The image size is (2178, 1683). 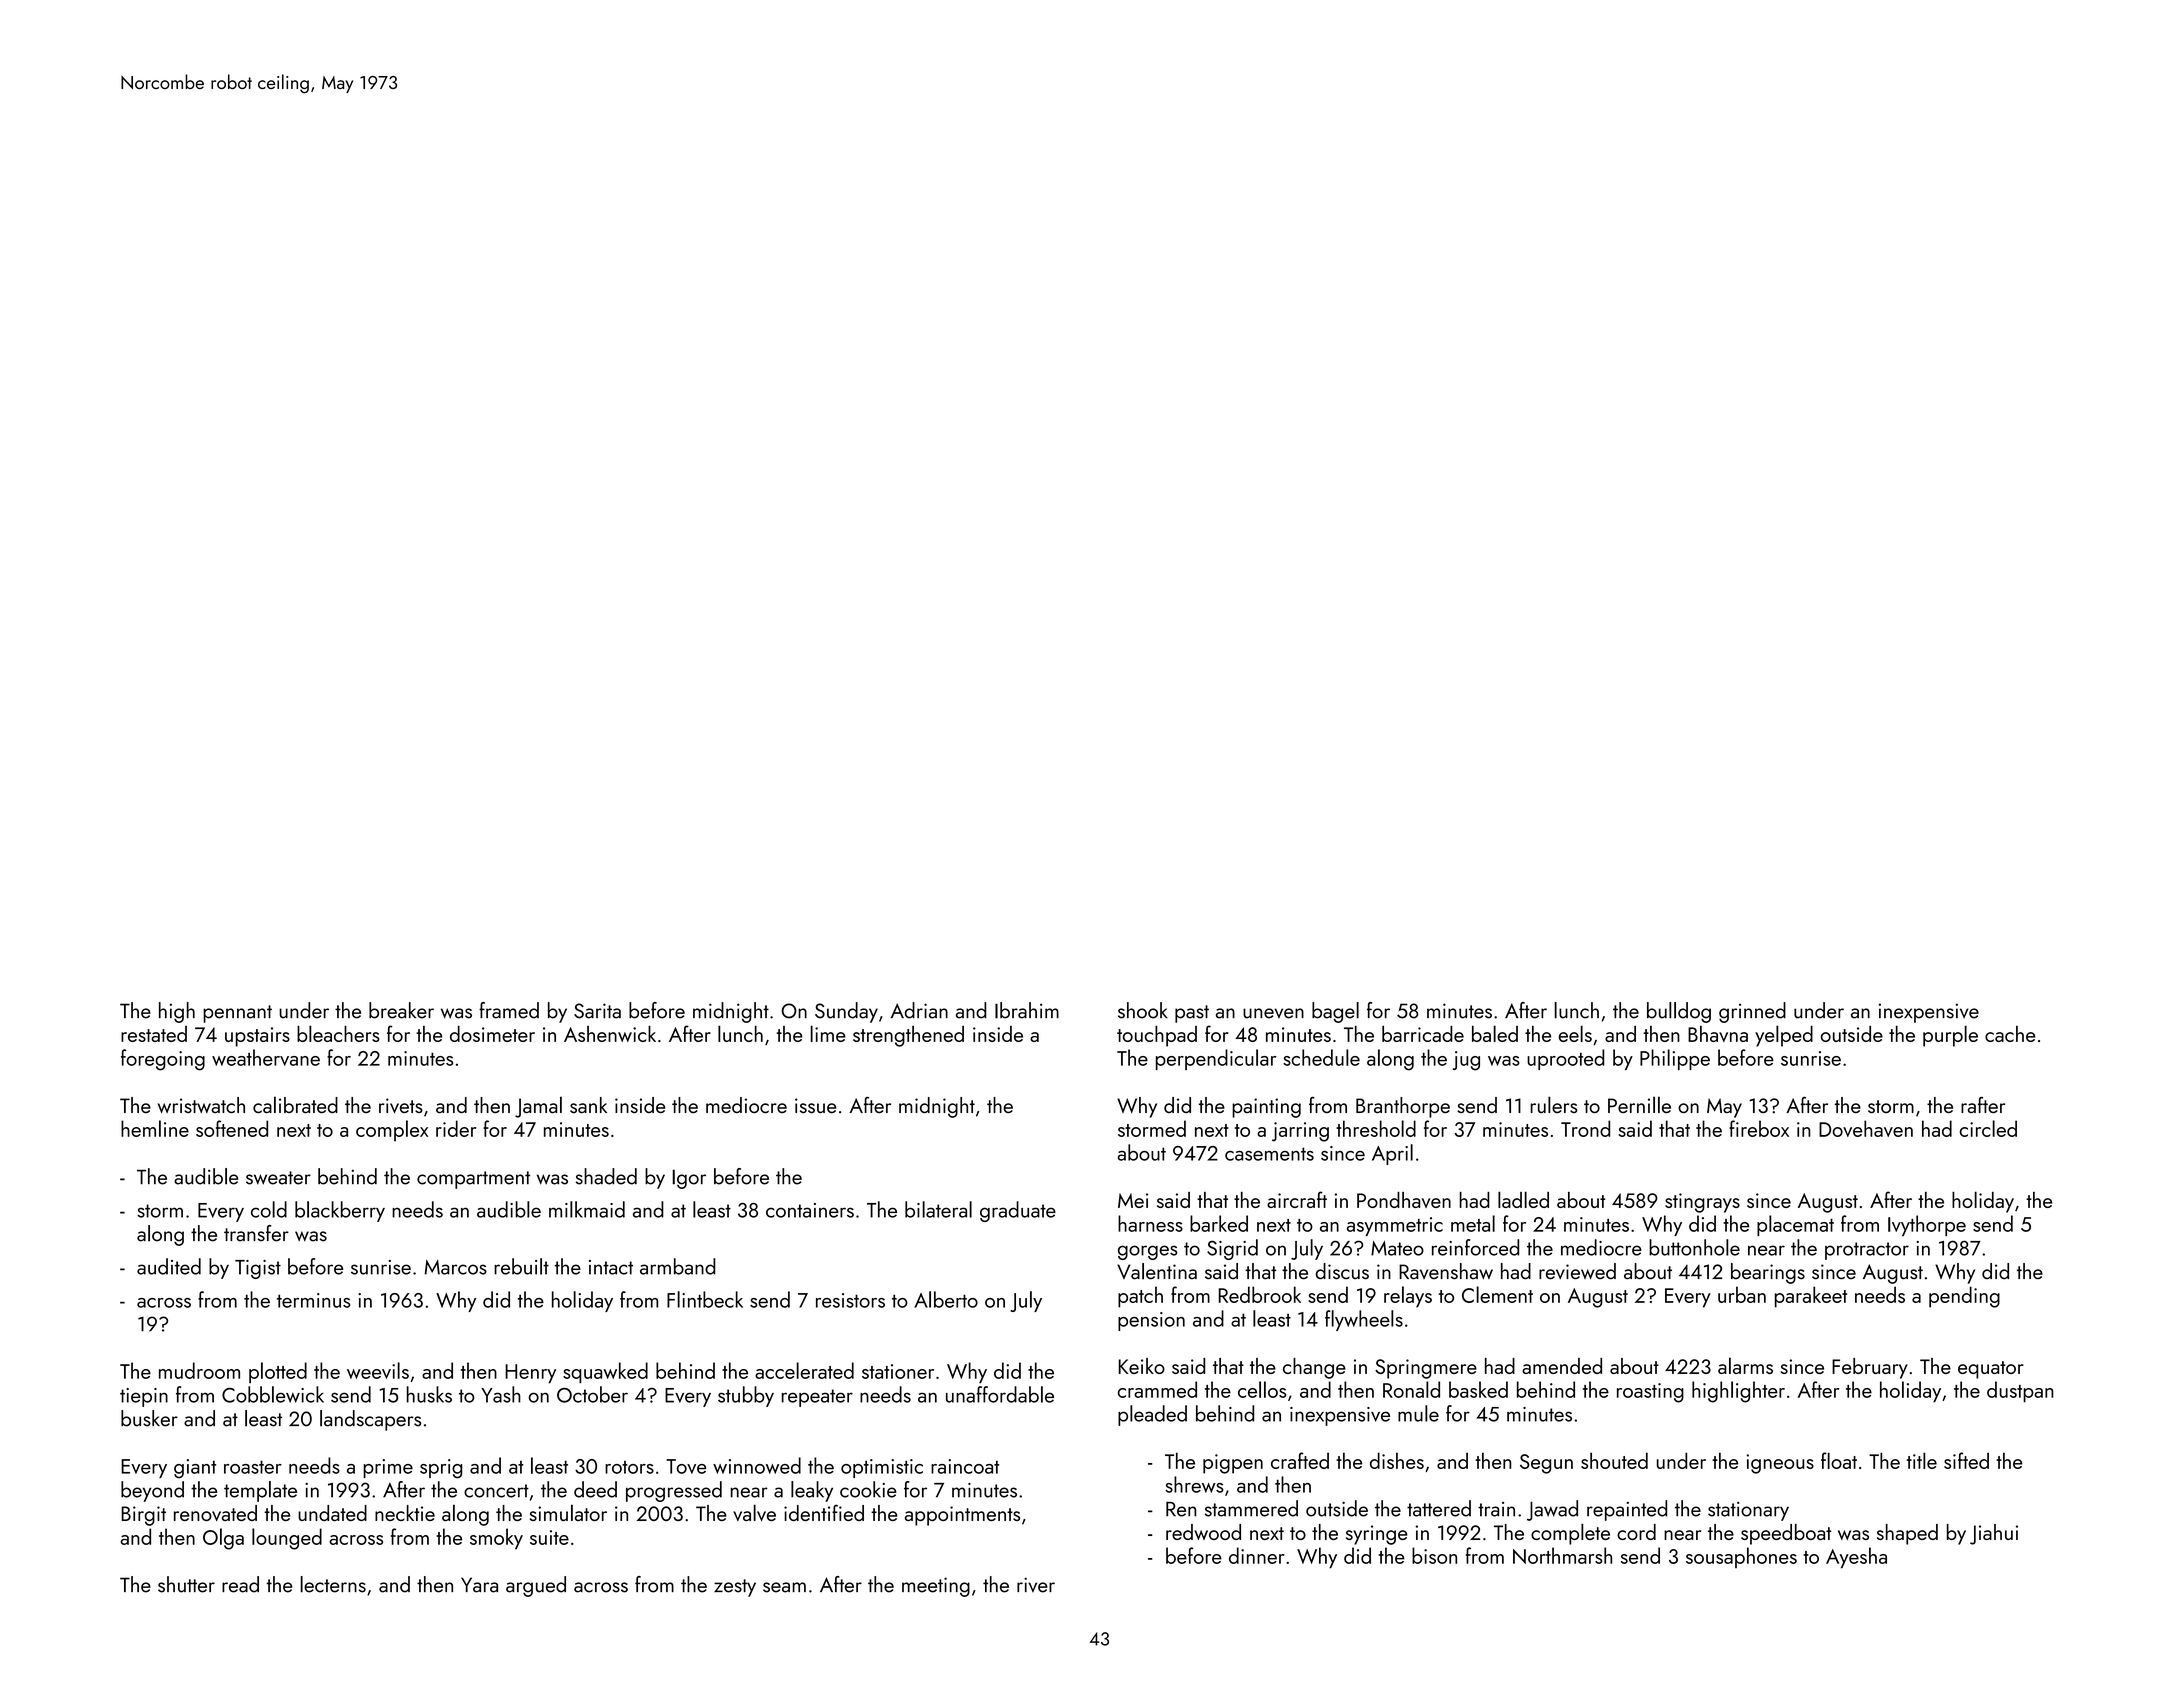 What do you see at coordinates (882, 1468) in the screenshot?
I see `optimistic` at bounding box center [882, 1468].
